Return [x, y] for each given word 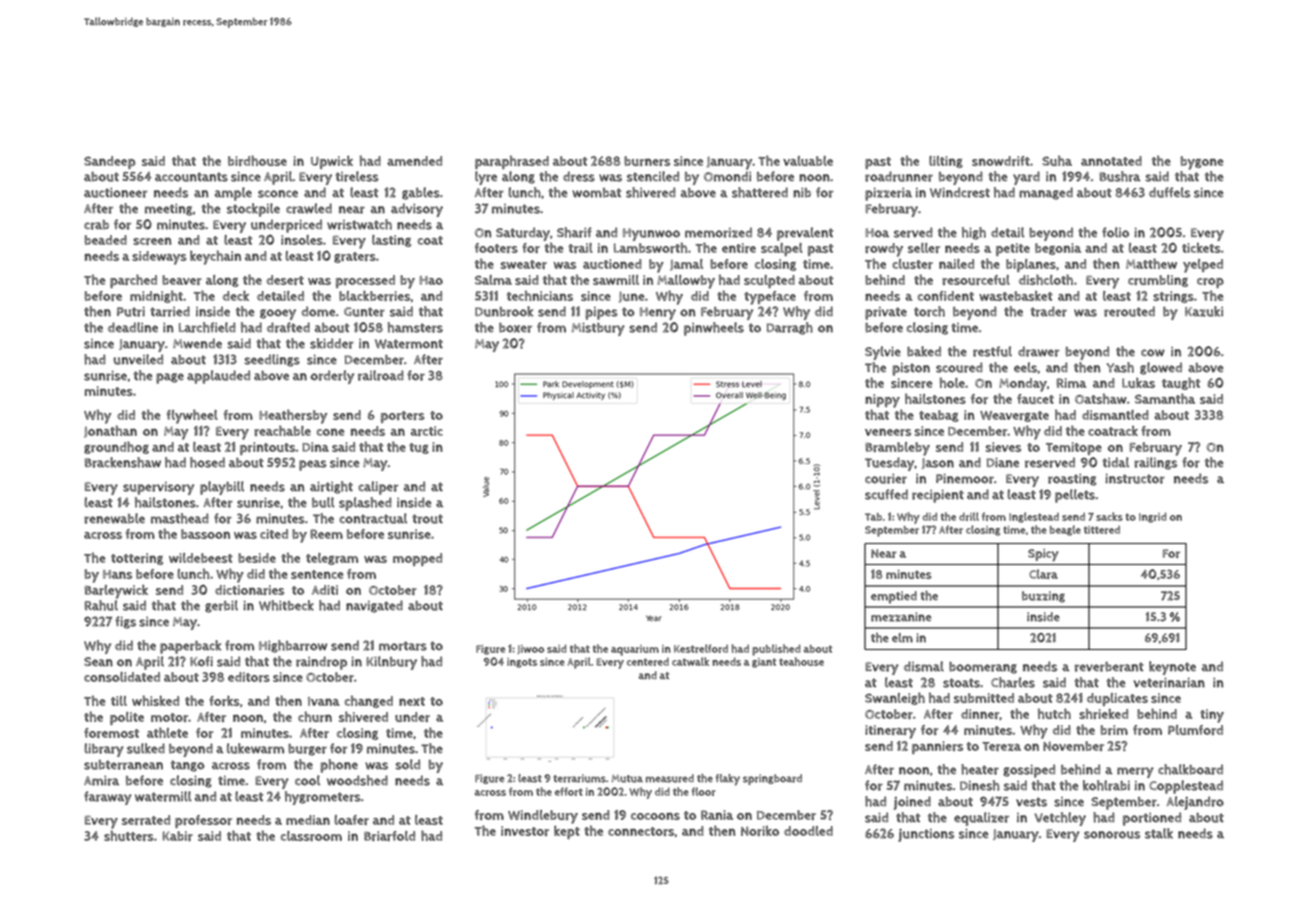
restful [992, 351]
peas [313, 465]
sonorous [1112, 835]
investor [525, 831]
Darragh [790, 328]
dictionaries [249, 590]
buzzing [1043, 597]
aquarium [635, 650]
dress [579, 176]
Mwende [197, 343]
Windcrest [960, 192]
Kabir [177, 836]
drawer [1039, 351]
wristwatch [359, 224]
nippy [882, 401]
